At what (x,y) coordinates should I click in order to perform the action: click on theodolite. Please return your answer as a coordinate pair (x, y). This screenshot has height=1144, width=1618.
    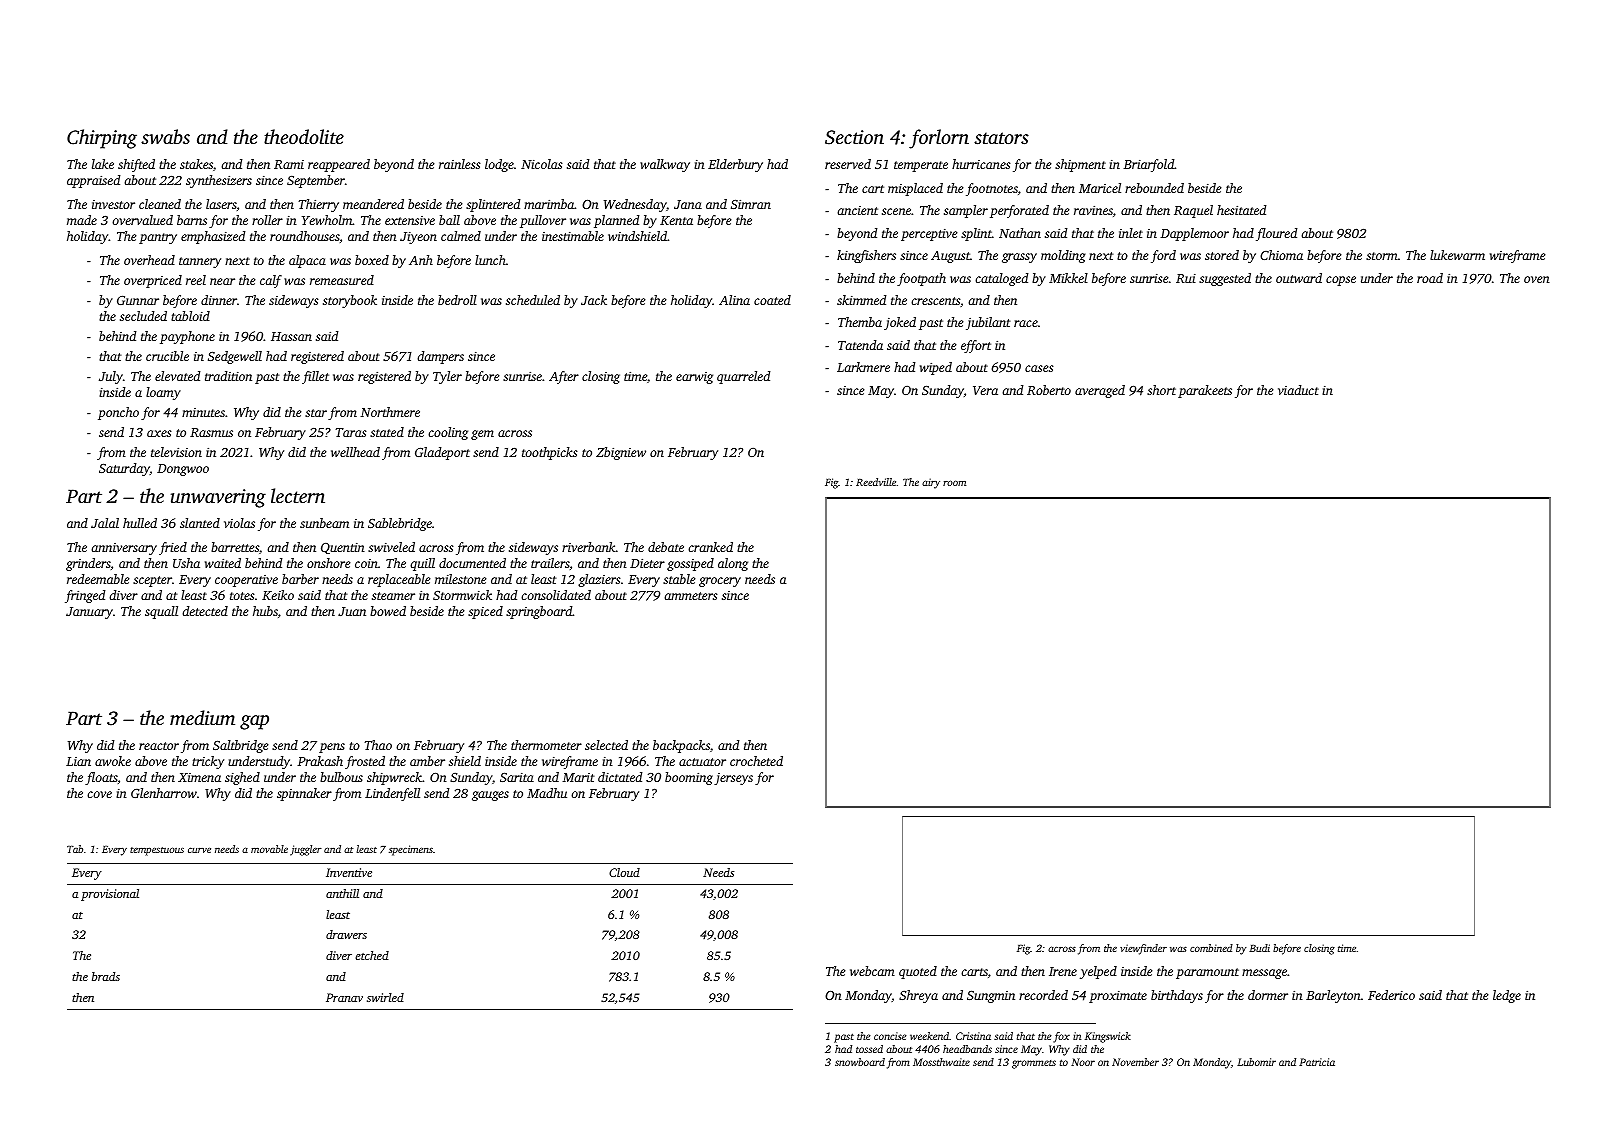
    Looking at the image, I should click on (304, 136).
